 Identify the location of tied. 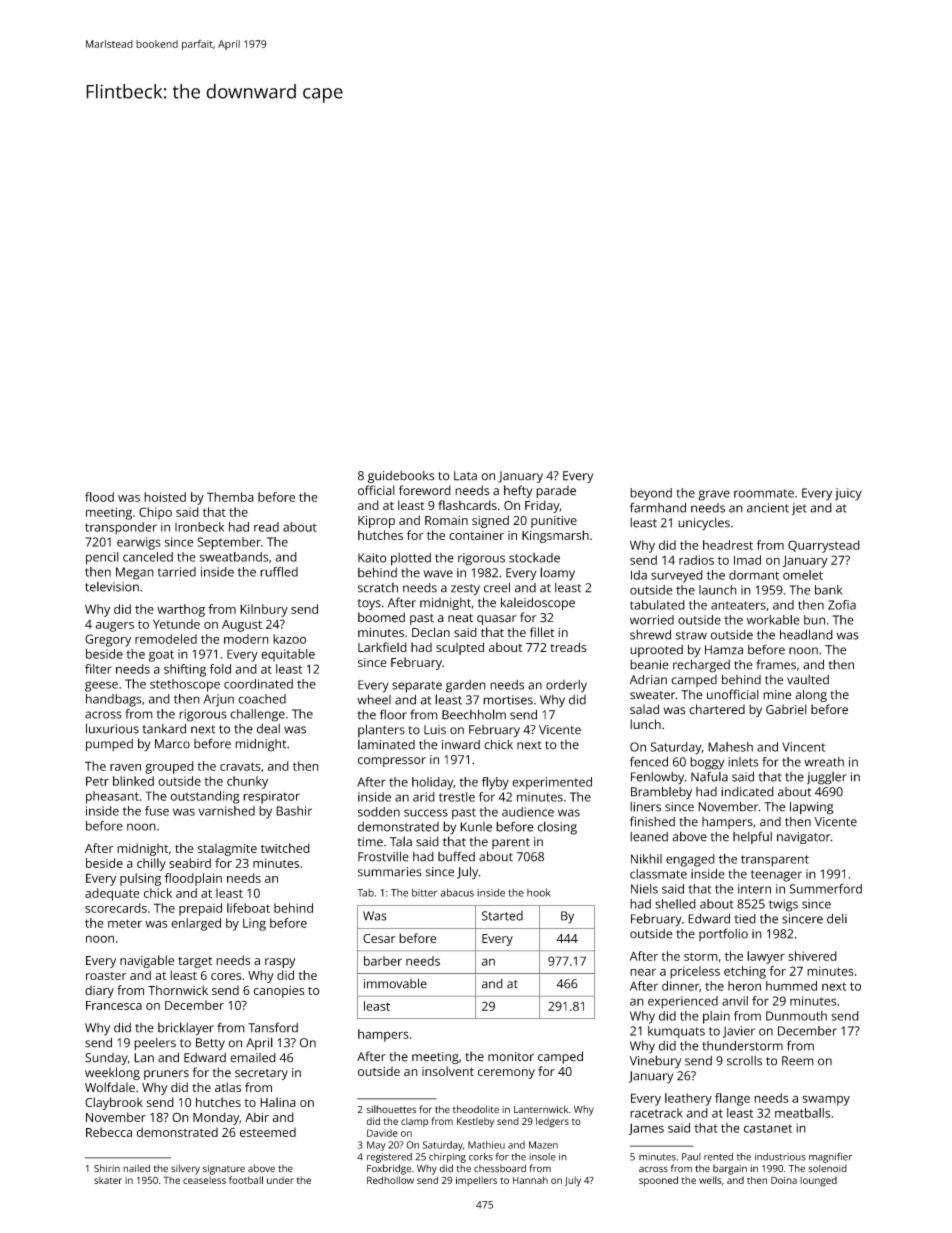
(745, 919).
